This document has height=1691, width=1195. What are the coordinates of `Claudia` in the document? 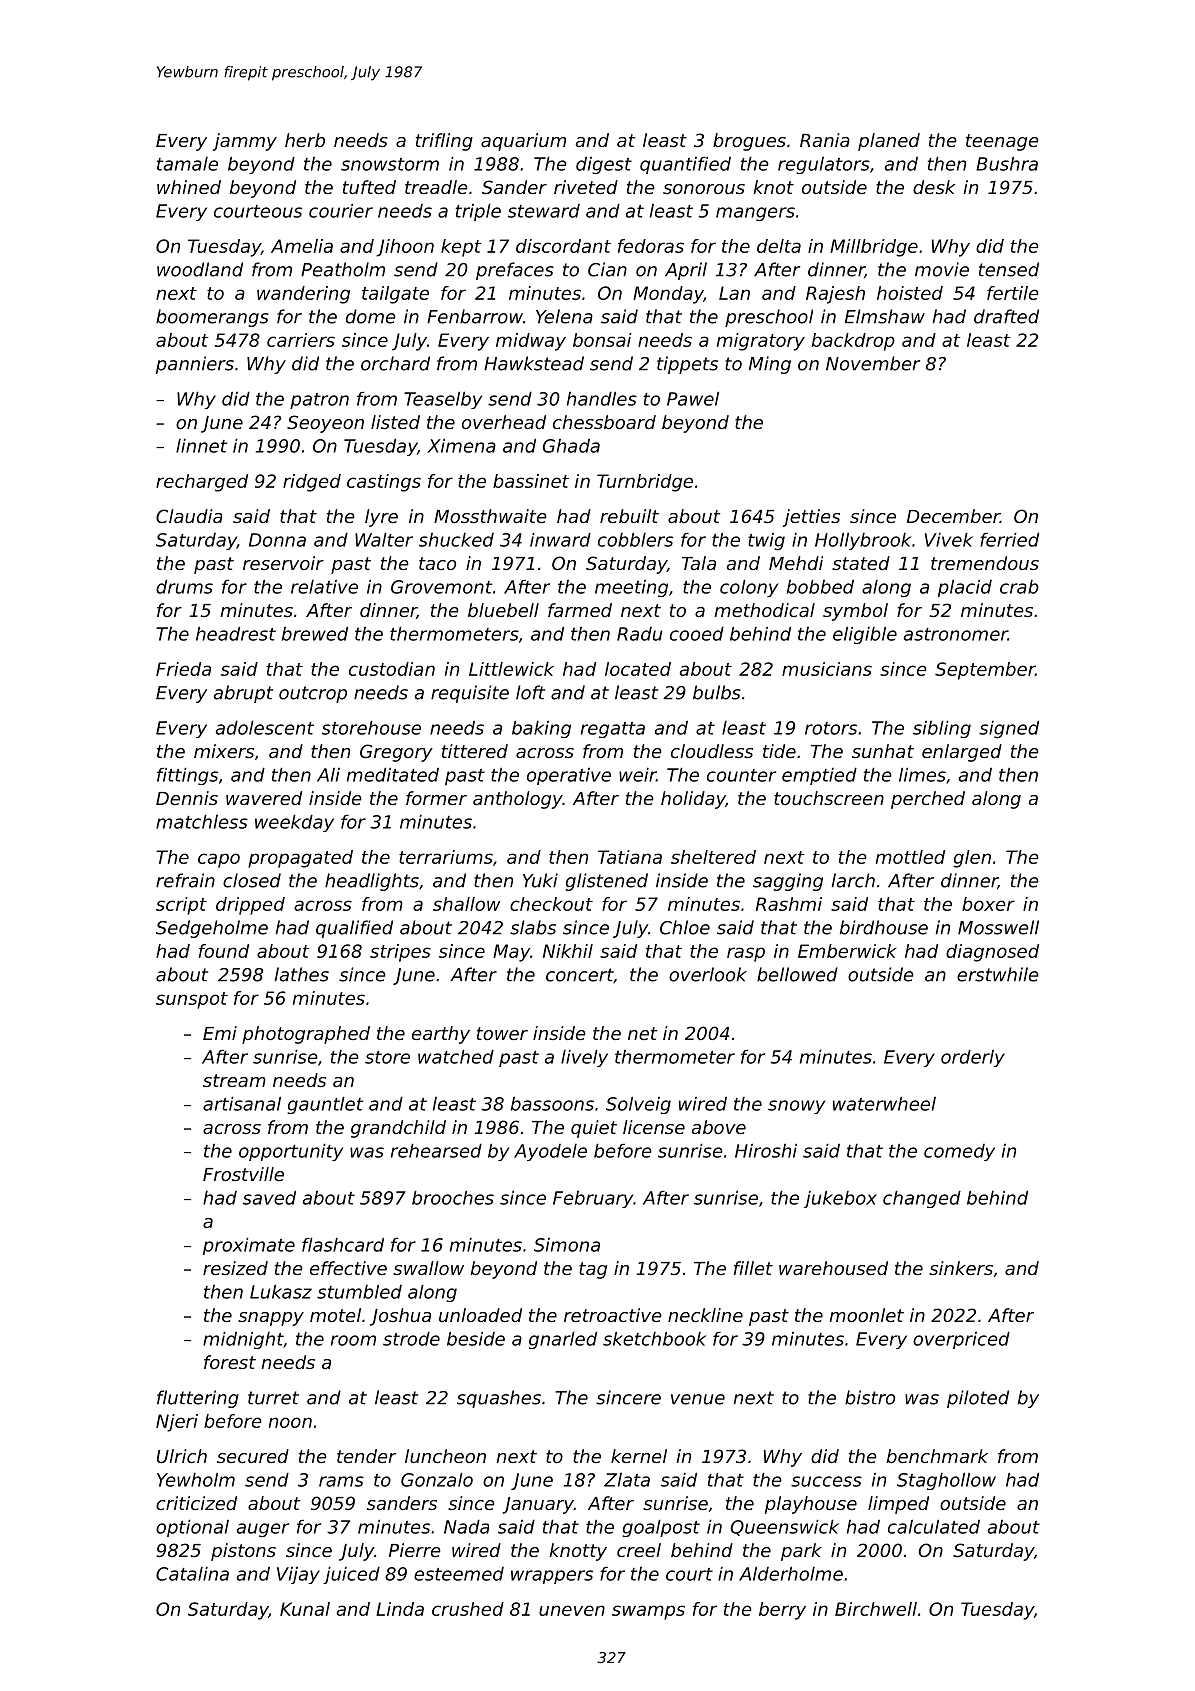 It's located at (189, 516).
